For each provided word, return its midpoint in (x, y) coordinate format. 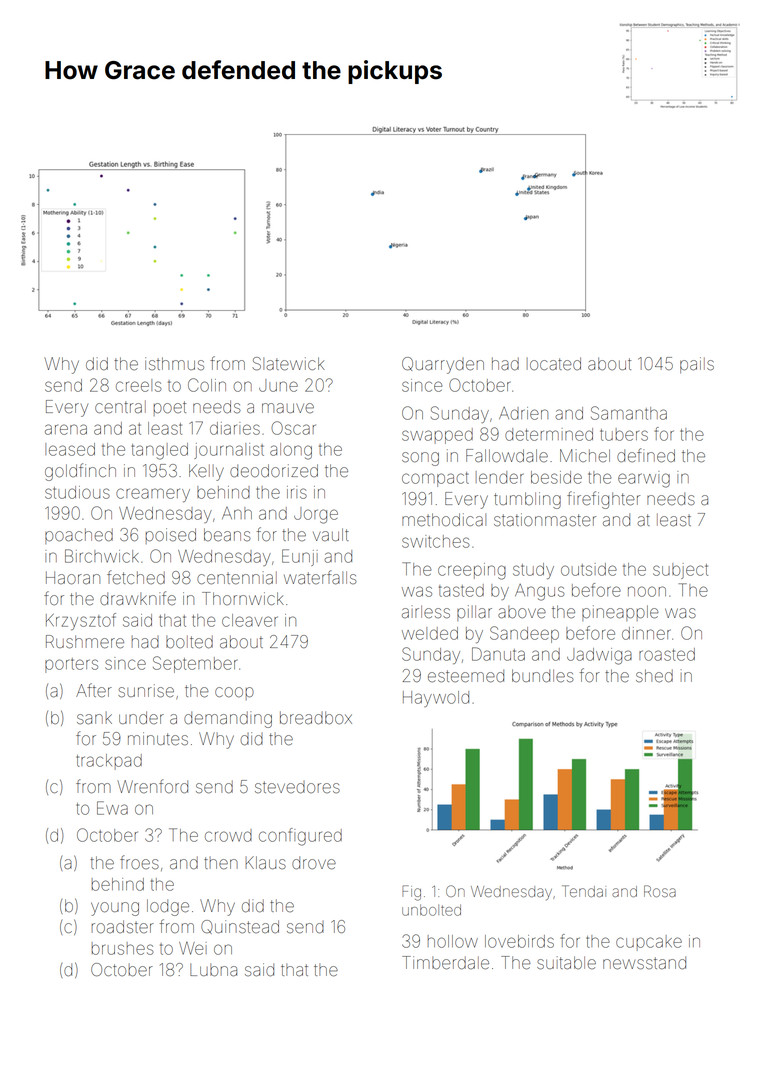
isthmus (174, 363)
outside (589, 569)
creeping (472, 571)
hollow (453, 941)
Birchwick (101, 556)
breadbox (316, 717)
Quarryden (443, 365)
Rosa (660, 891)
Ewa (112, 808)
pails (697, 365)
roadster (123, 926)
